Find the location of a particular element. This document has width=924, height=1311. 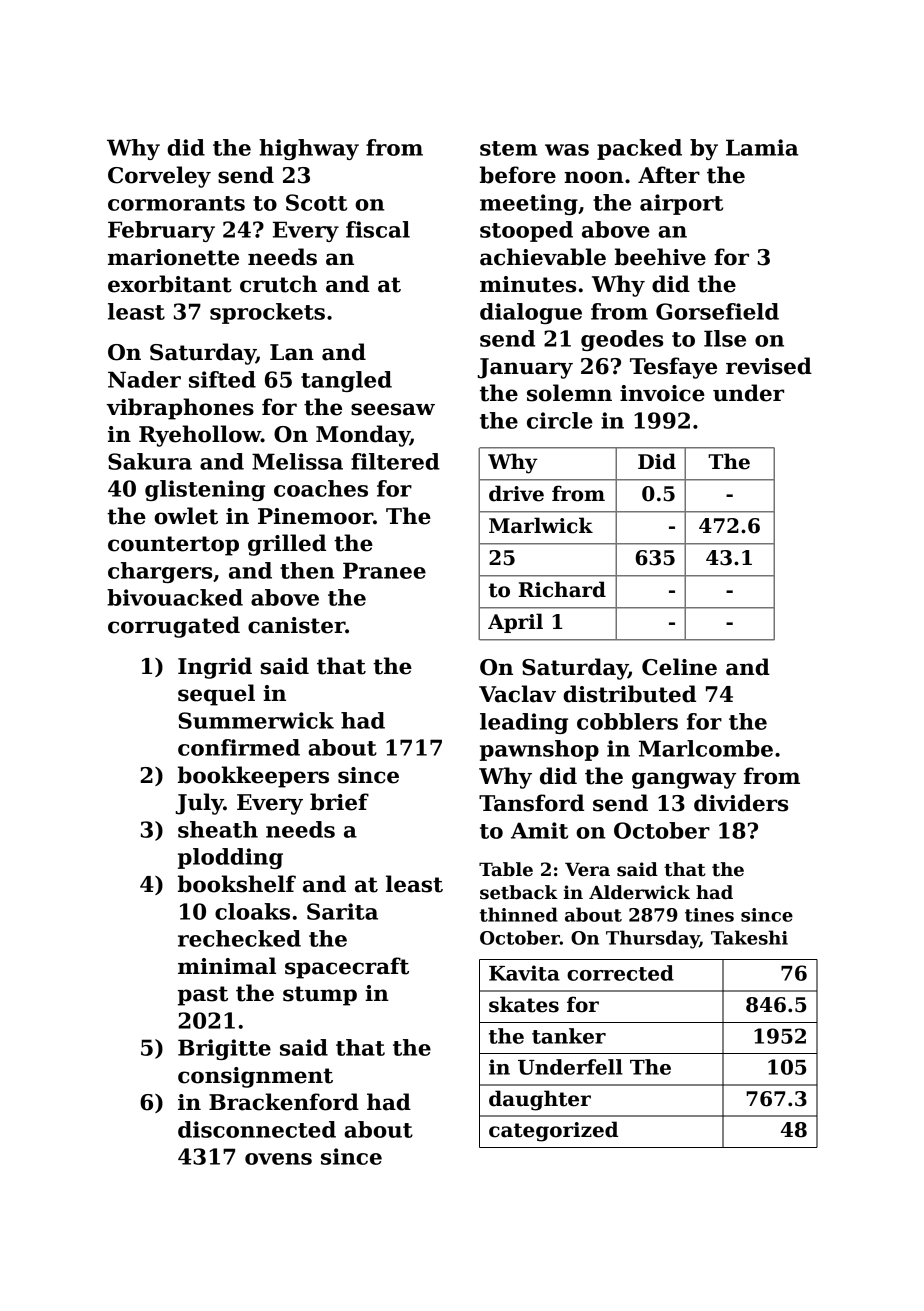

Richard is located at coordinates (562, 589).
